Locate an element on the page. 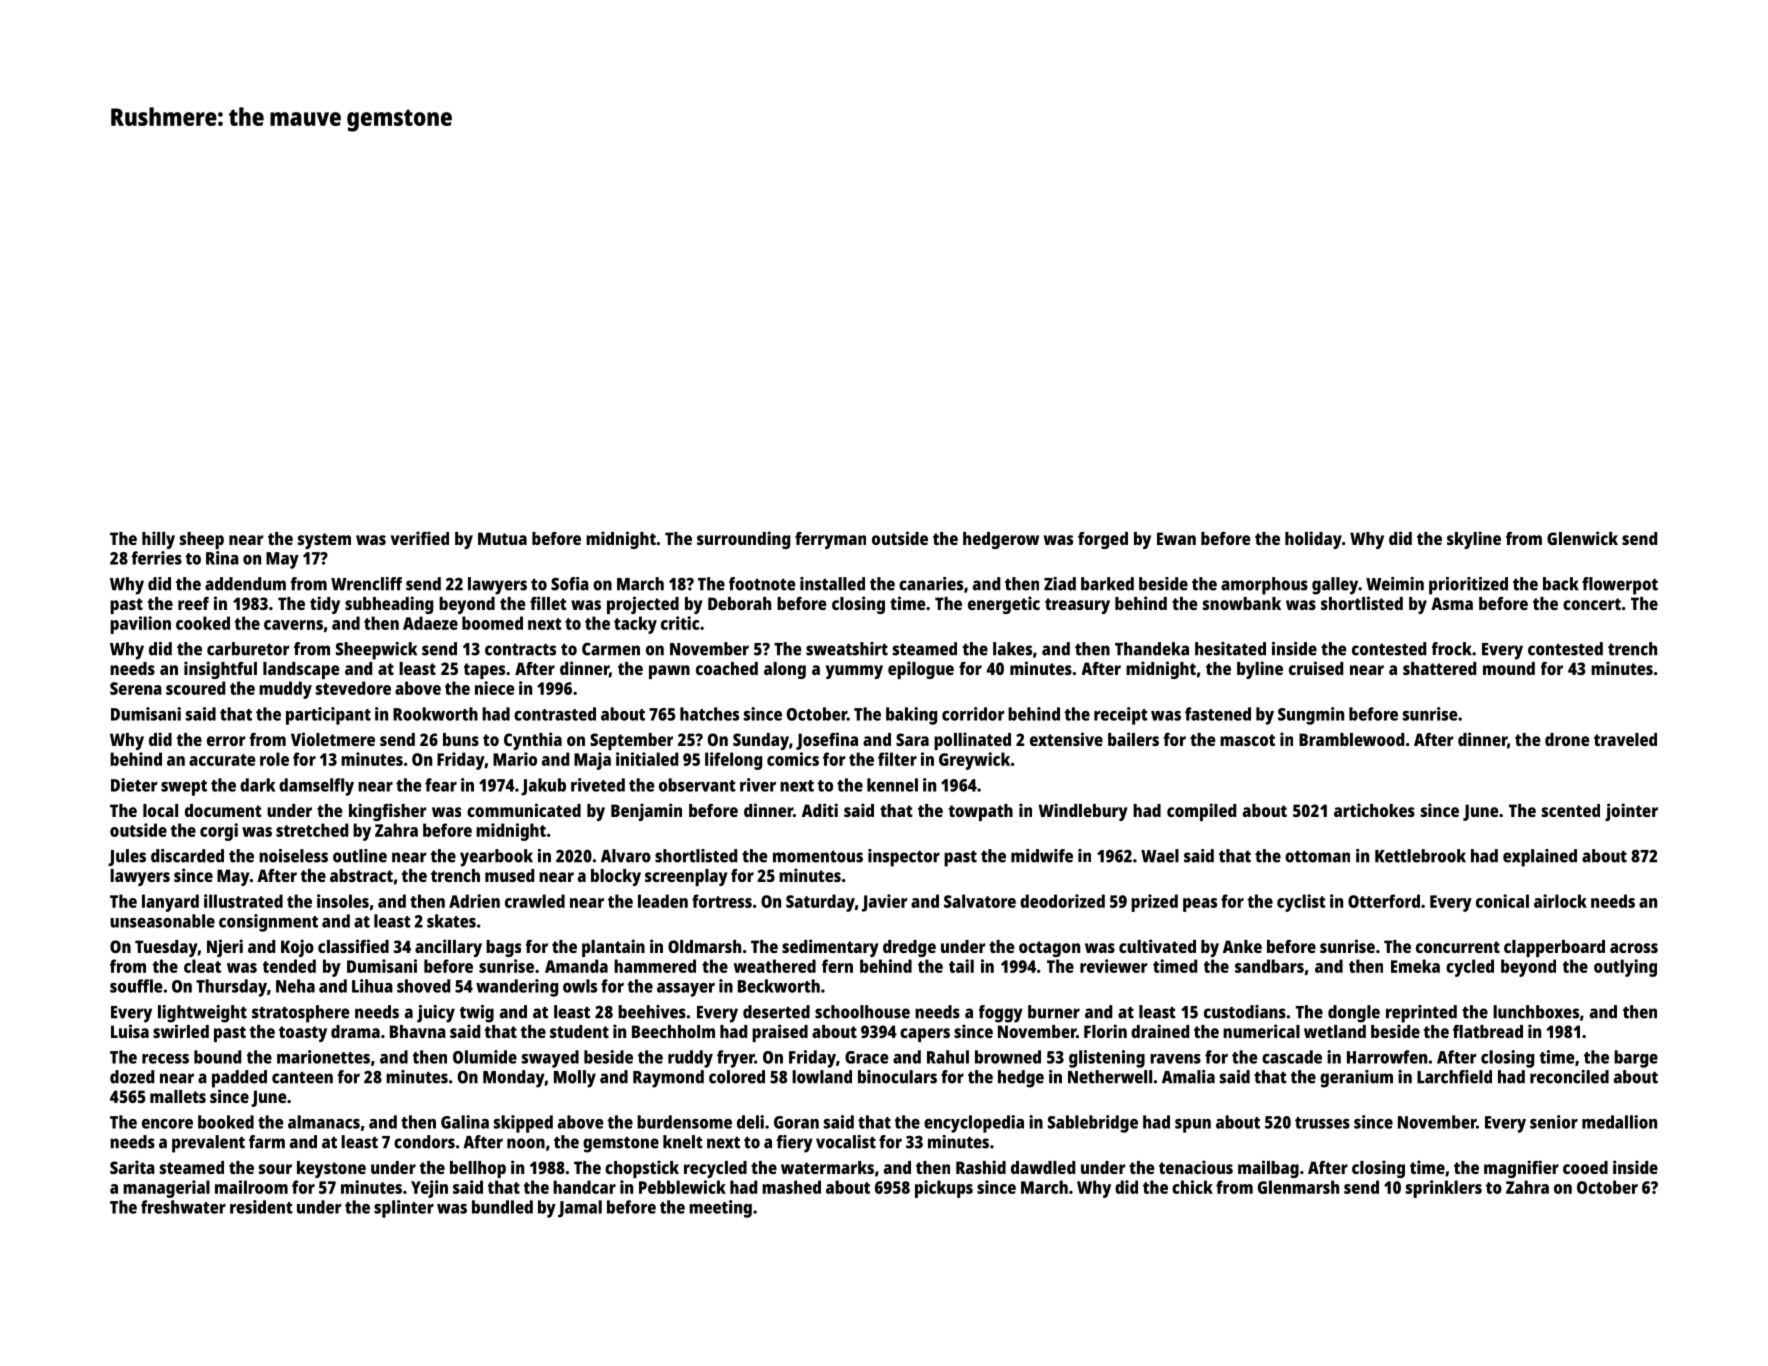  holiday is located at coordinates (1313, 540).
